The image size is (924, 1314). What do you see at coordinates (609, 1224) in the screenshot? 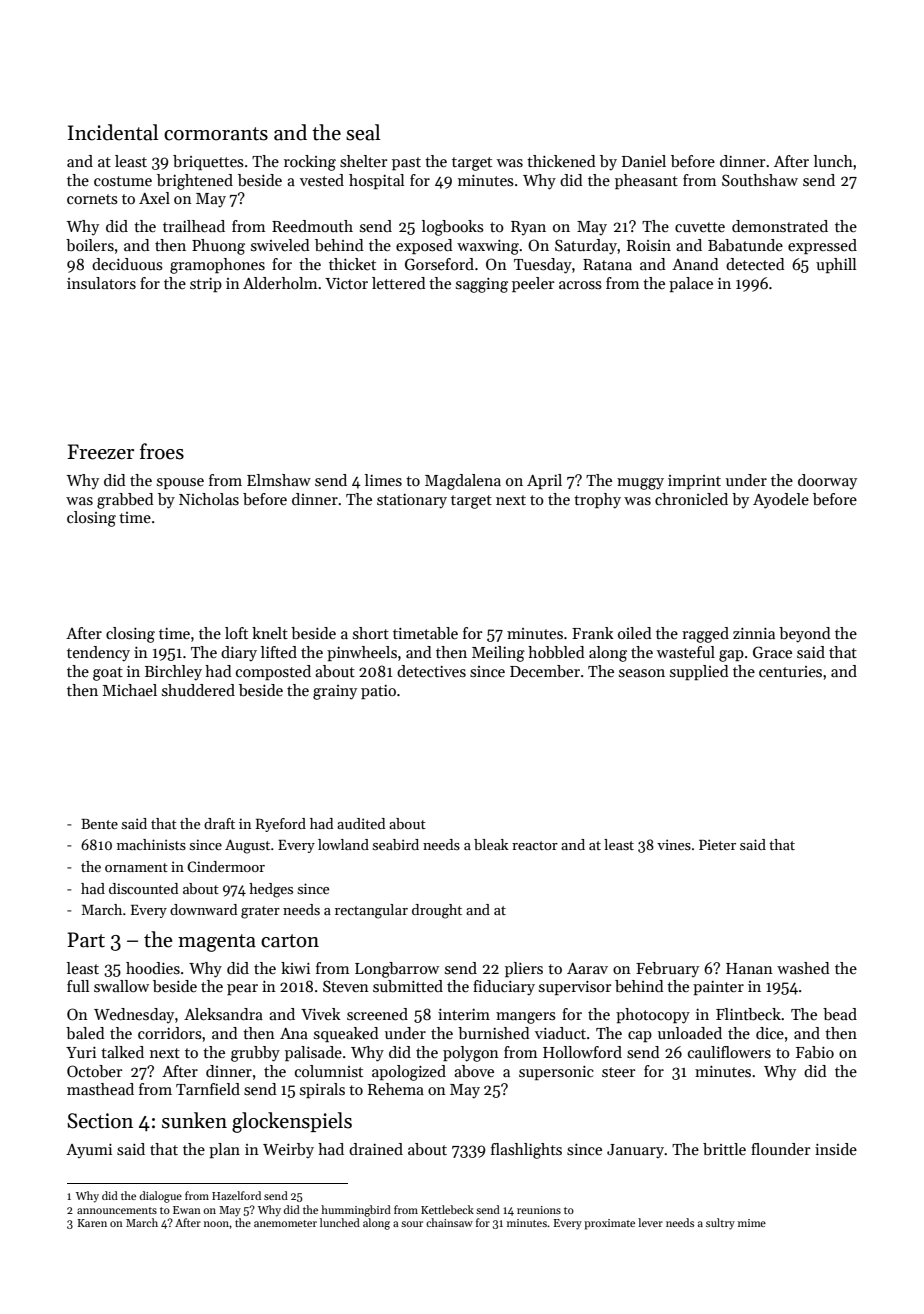
I see `proximate` at bounding box center [609, 1224].
